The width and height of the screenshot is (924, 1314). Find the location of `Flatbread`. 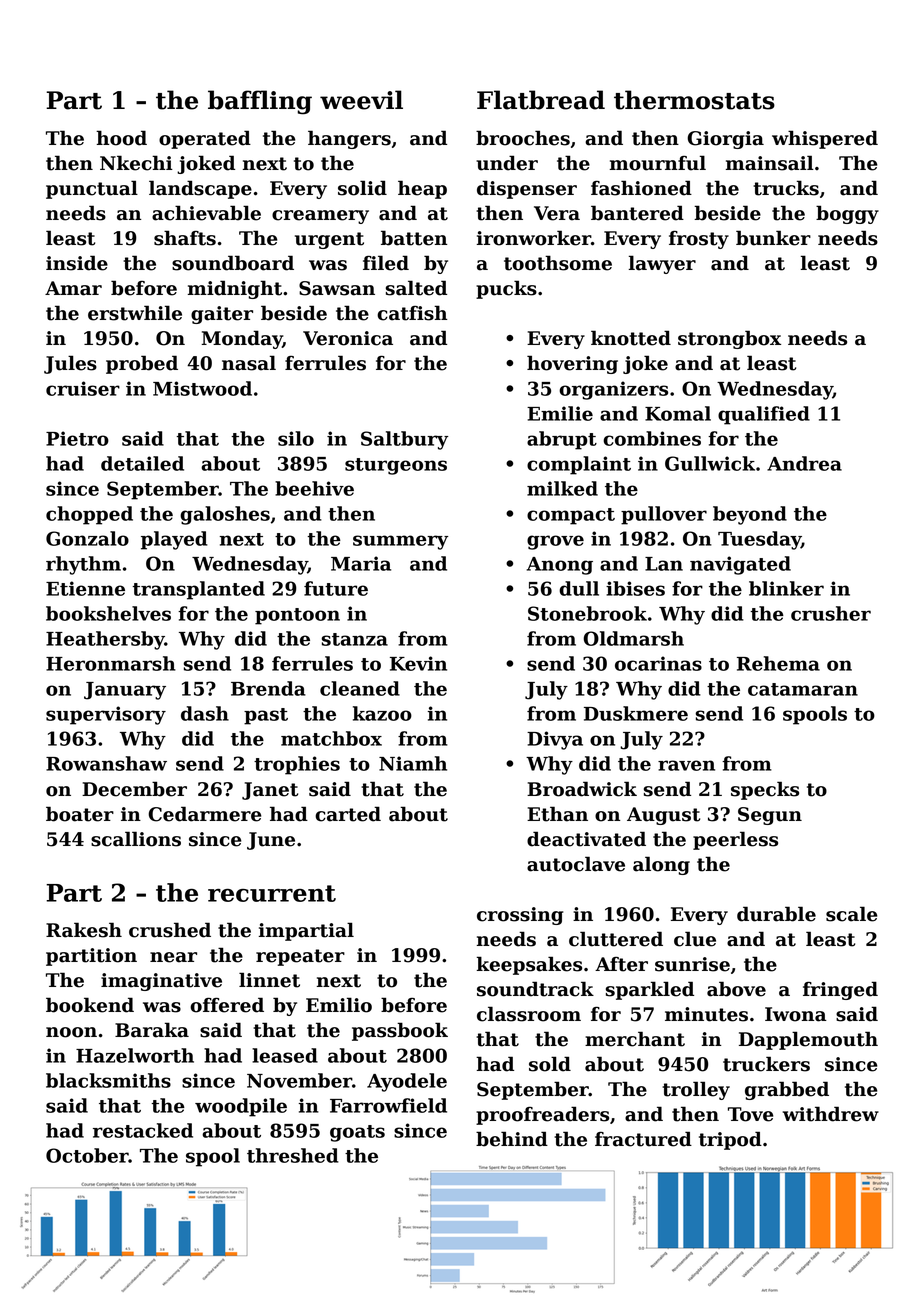

Flatbread is located at coordinates (541, 100).
